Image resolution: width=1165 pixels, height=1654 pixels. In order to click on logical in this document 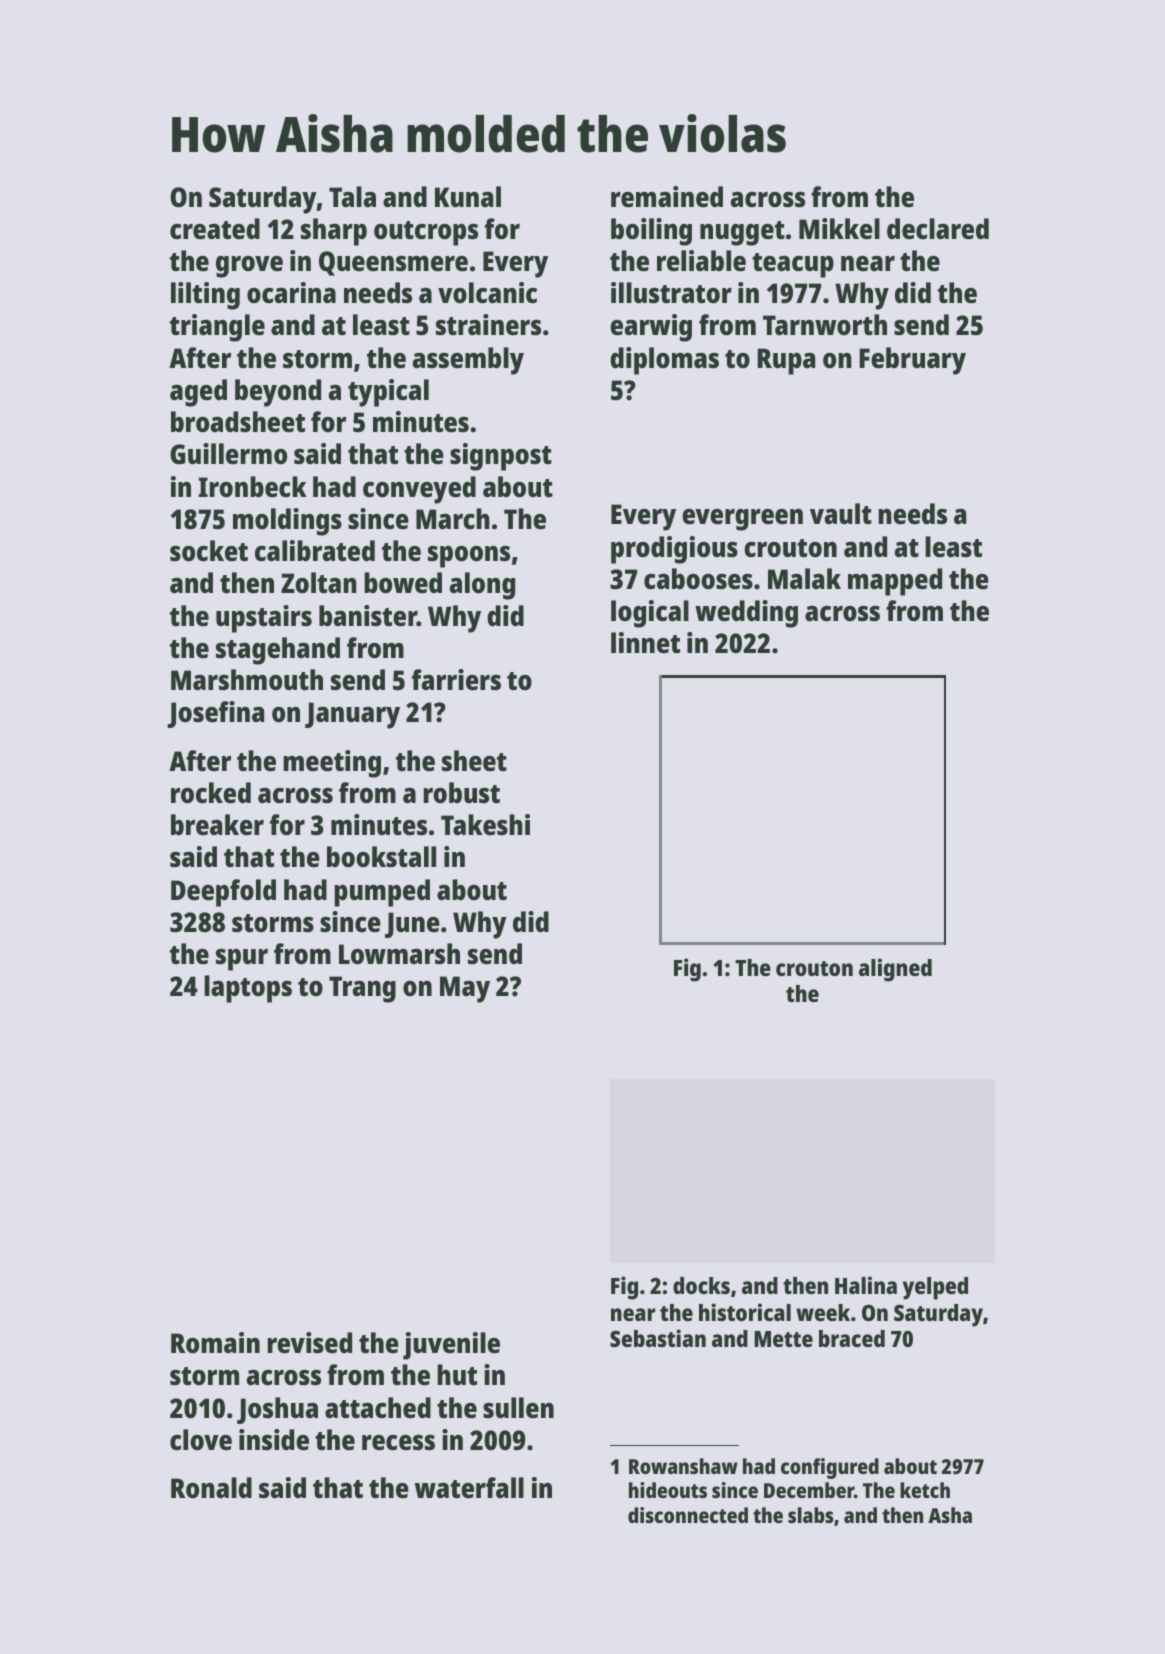, I will do `click(650, 614)`.
